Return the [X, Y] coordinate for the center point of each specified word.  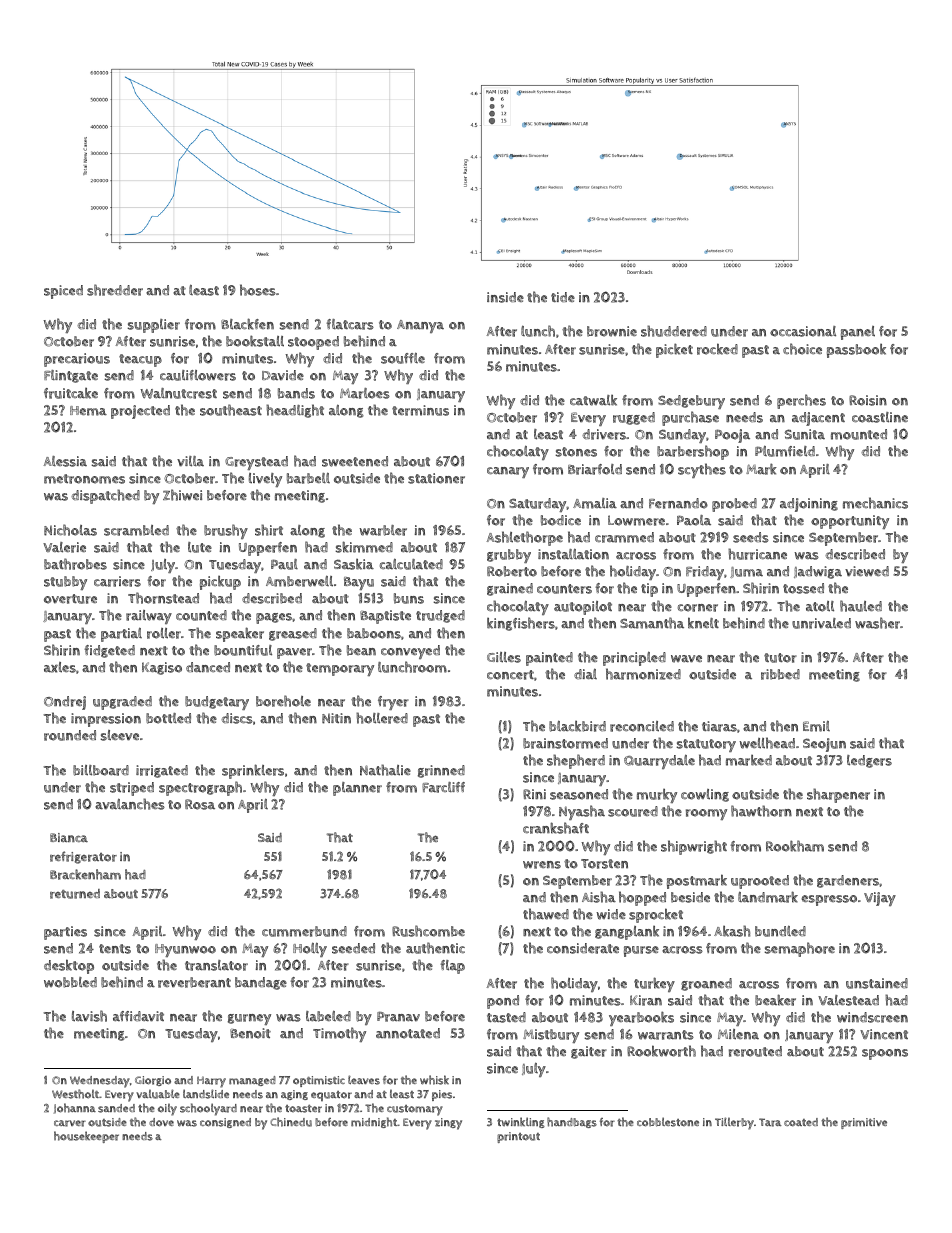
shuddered [674, 331]
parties [65, 933]
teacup [140, 360]
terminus [420, 410]
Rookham [795, 846]
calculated [411, 564]
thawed [546, 914]
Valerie [64, 547]
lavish [89, 1016]
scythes [702, 470]
